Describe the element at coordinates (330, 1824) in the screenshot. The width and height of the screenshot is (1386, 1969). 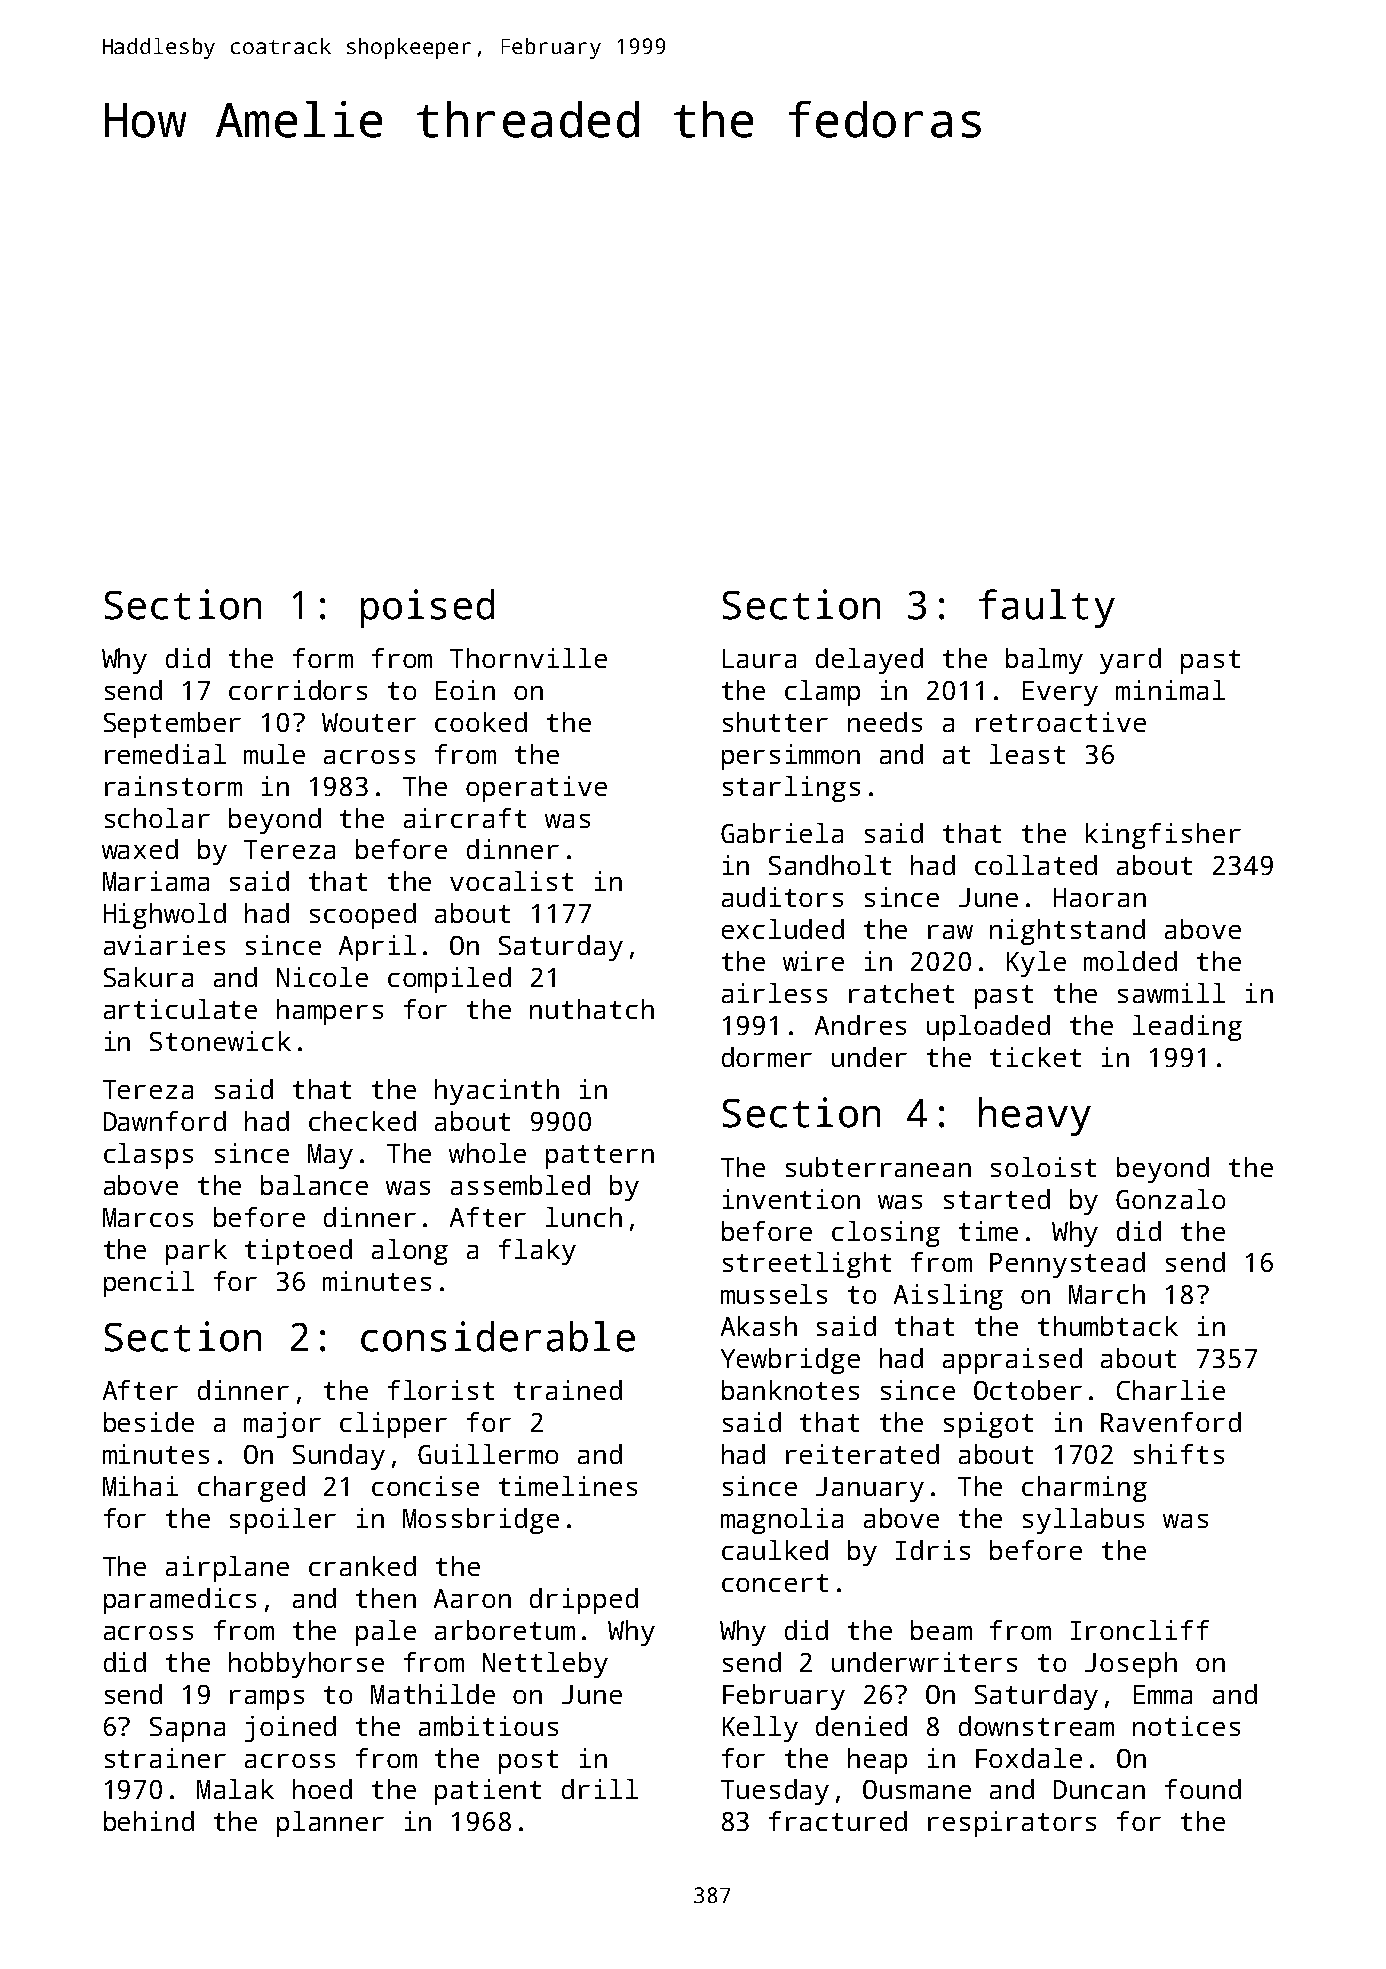
I see `planner` at that location.
